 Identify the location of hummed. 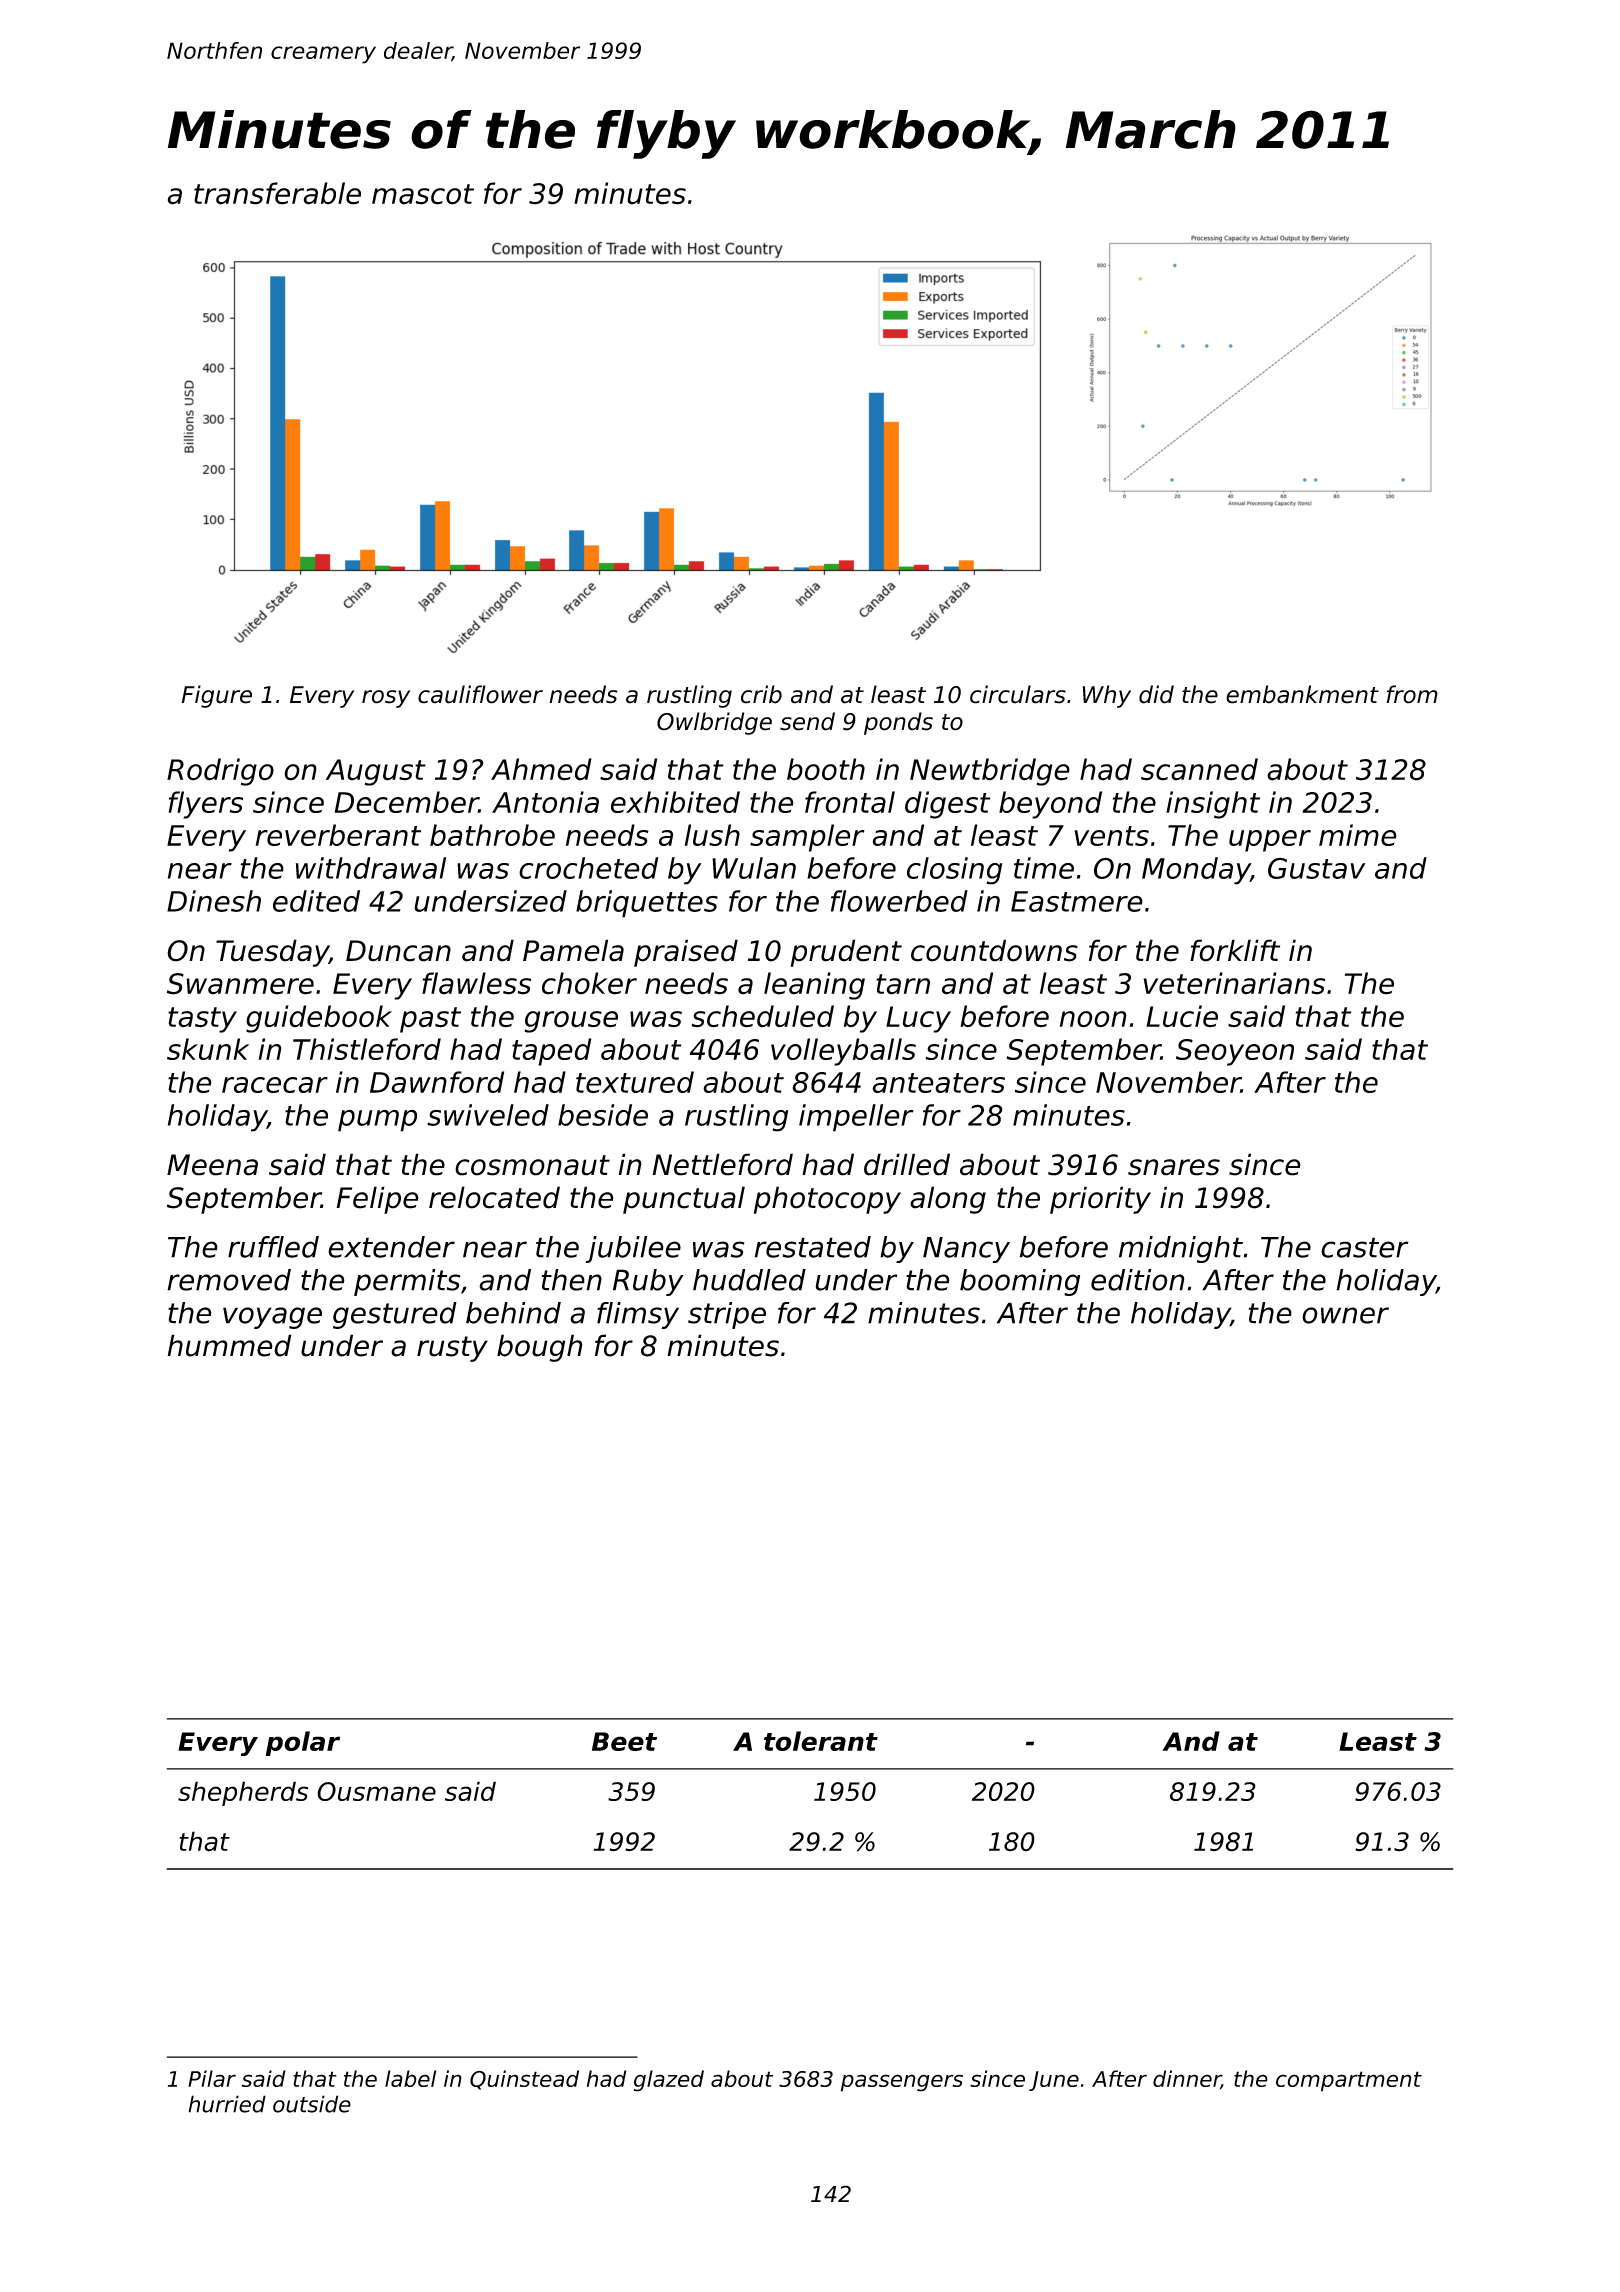
(229, 1345).
